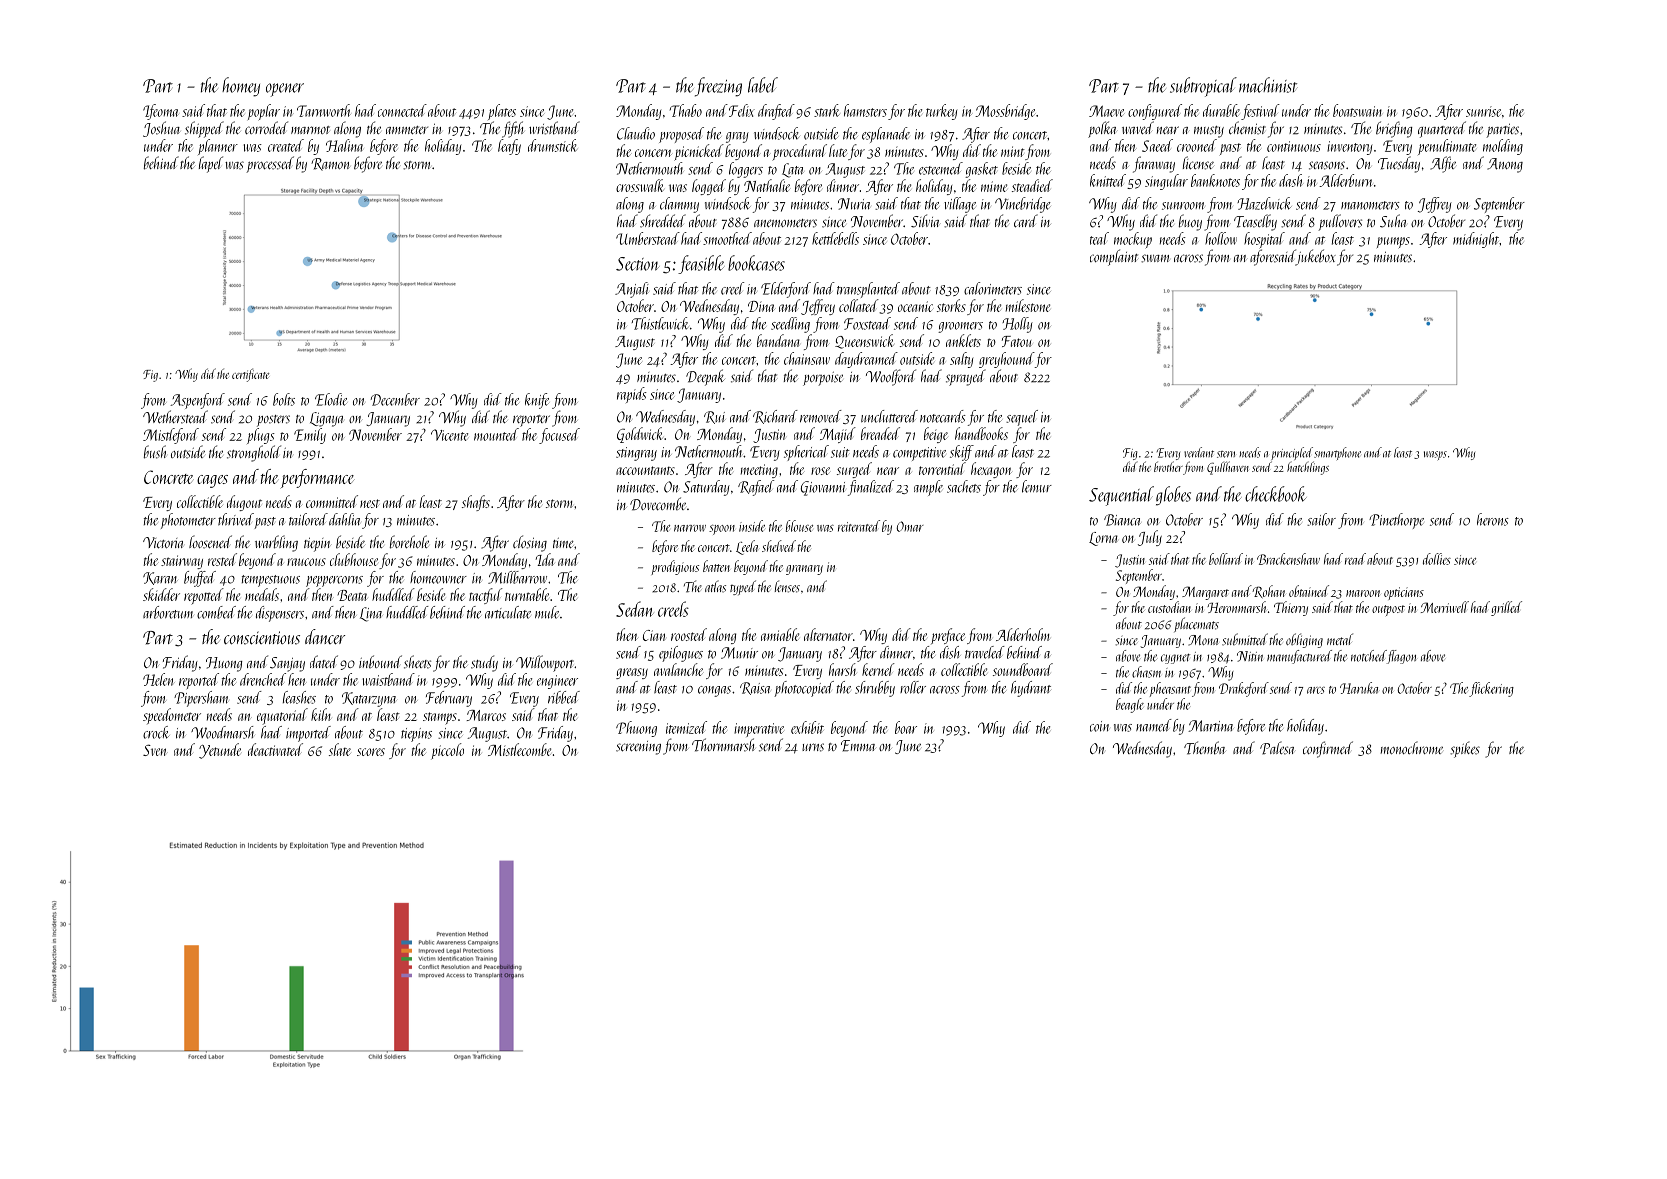 This screenshot has width=1667, height=1179. I want to click on storks, so click(951, 305).
